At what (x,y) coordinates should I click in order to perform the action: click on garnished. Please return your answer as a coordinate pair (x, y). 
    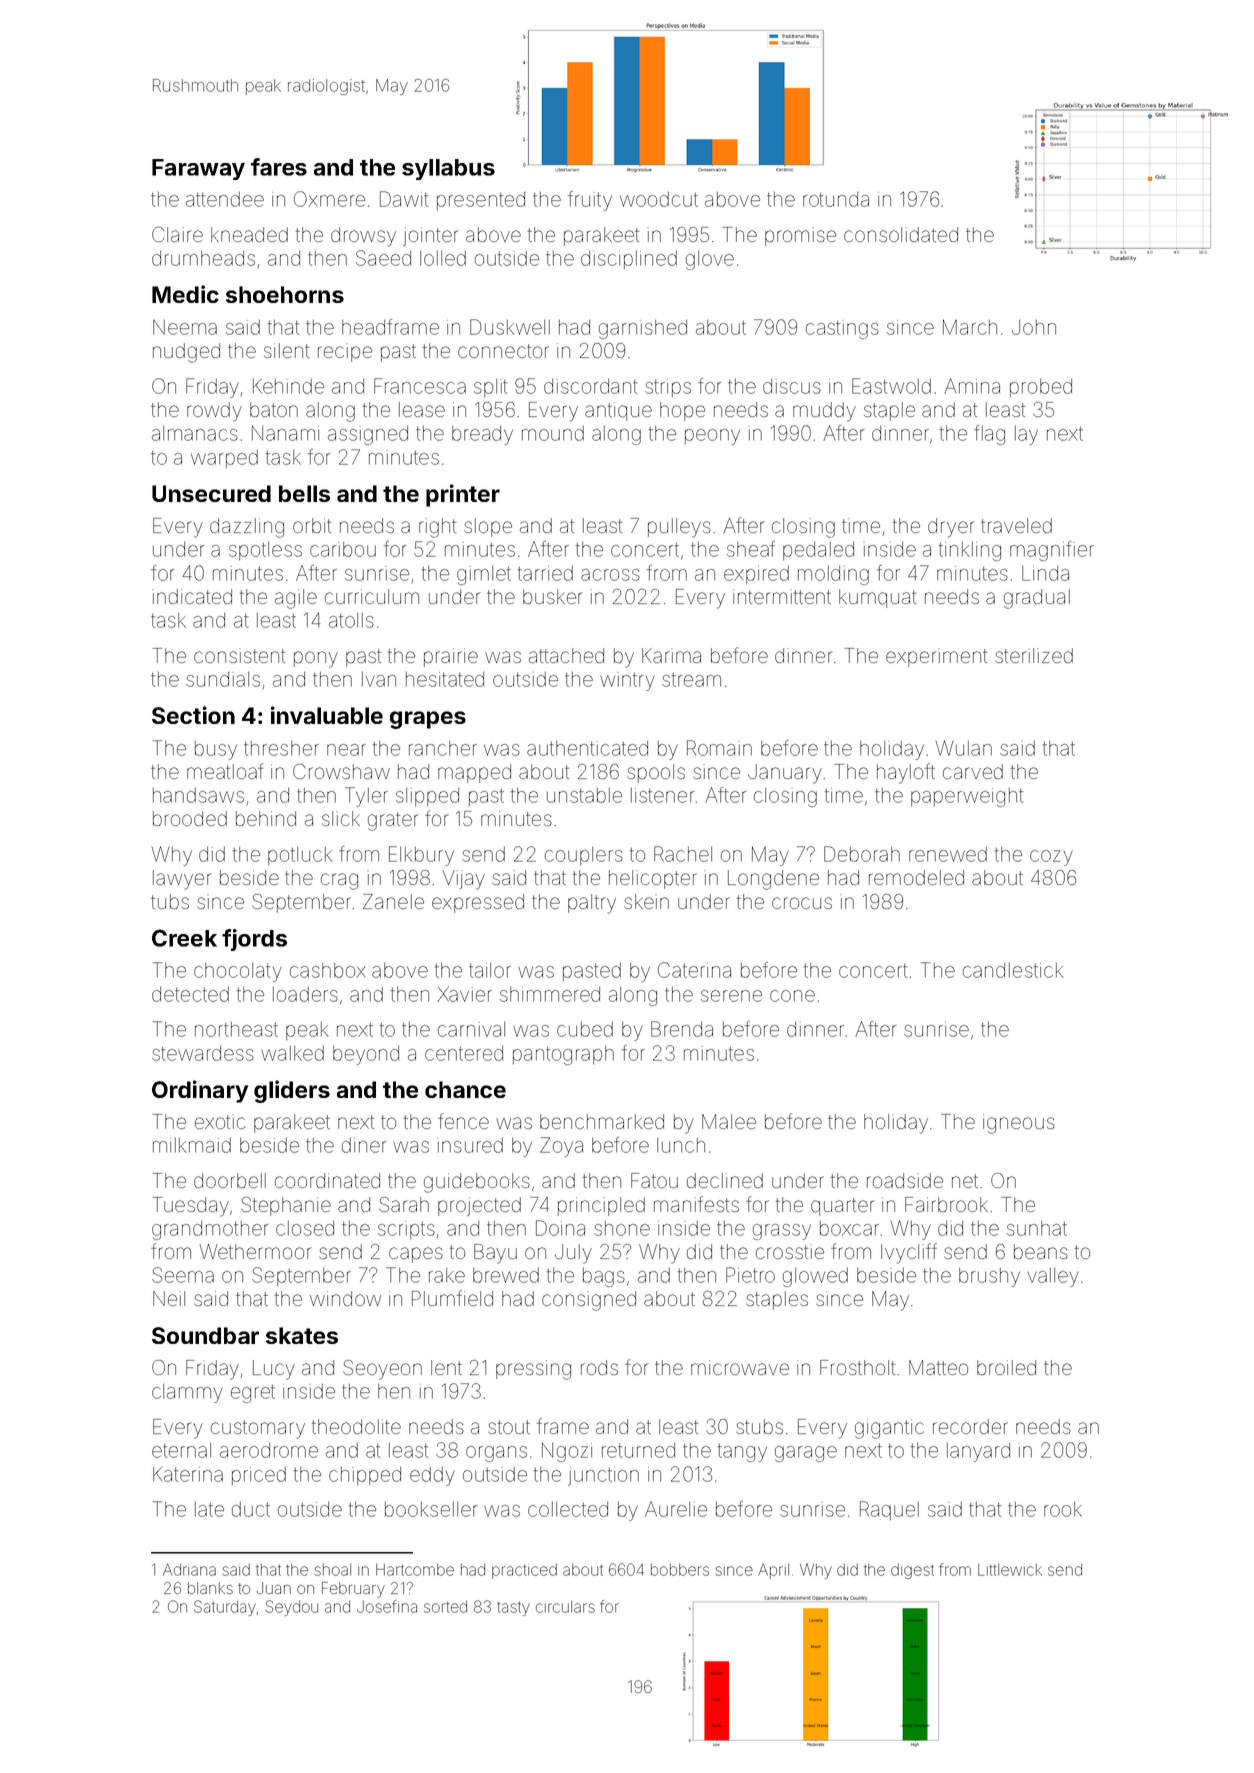
    Looking at the image, I should click on (643, 329).
